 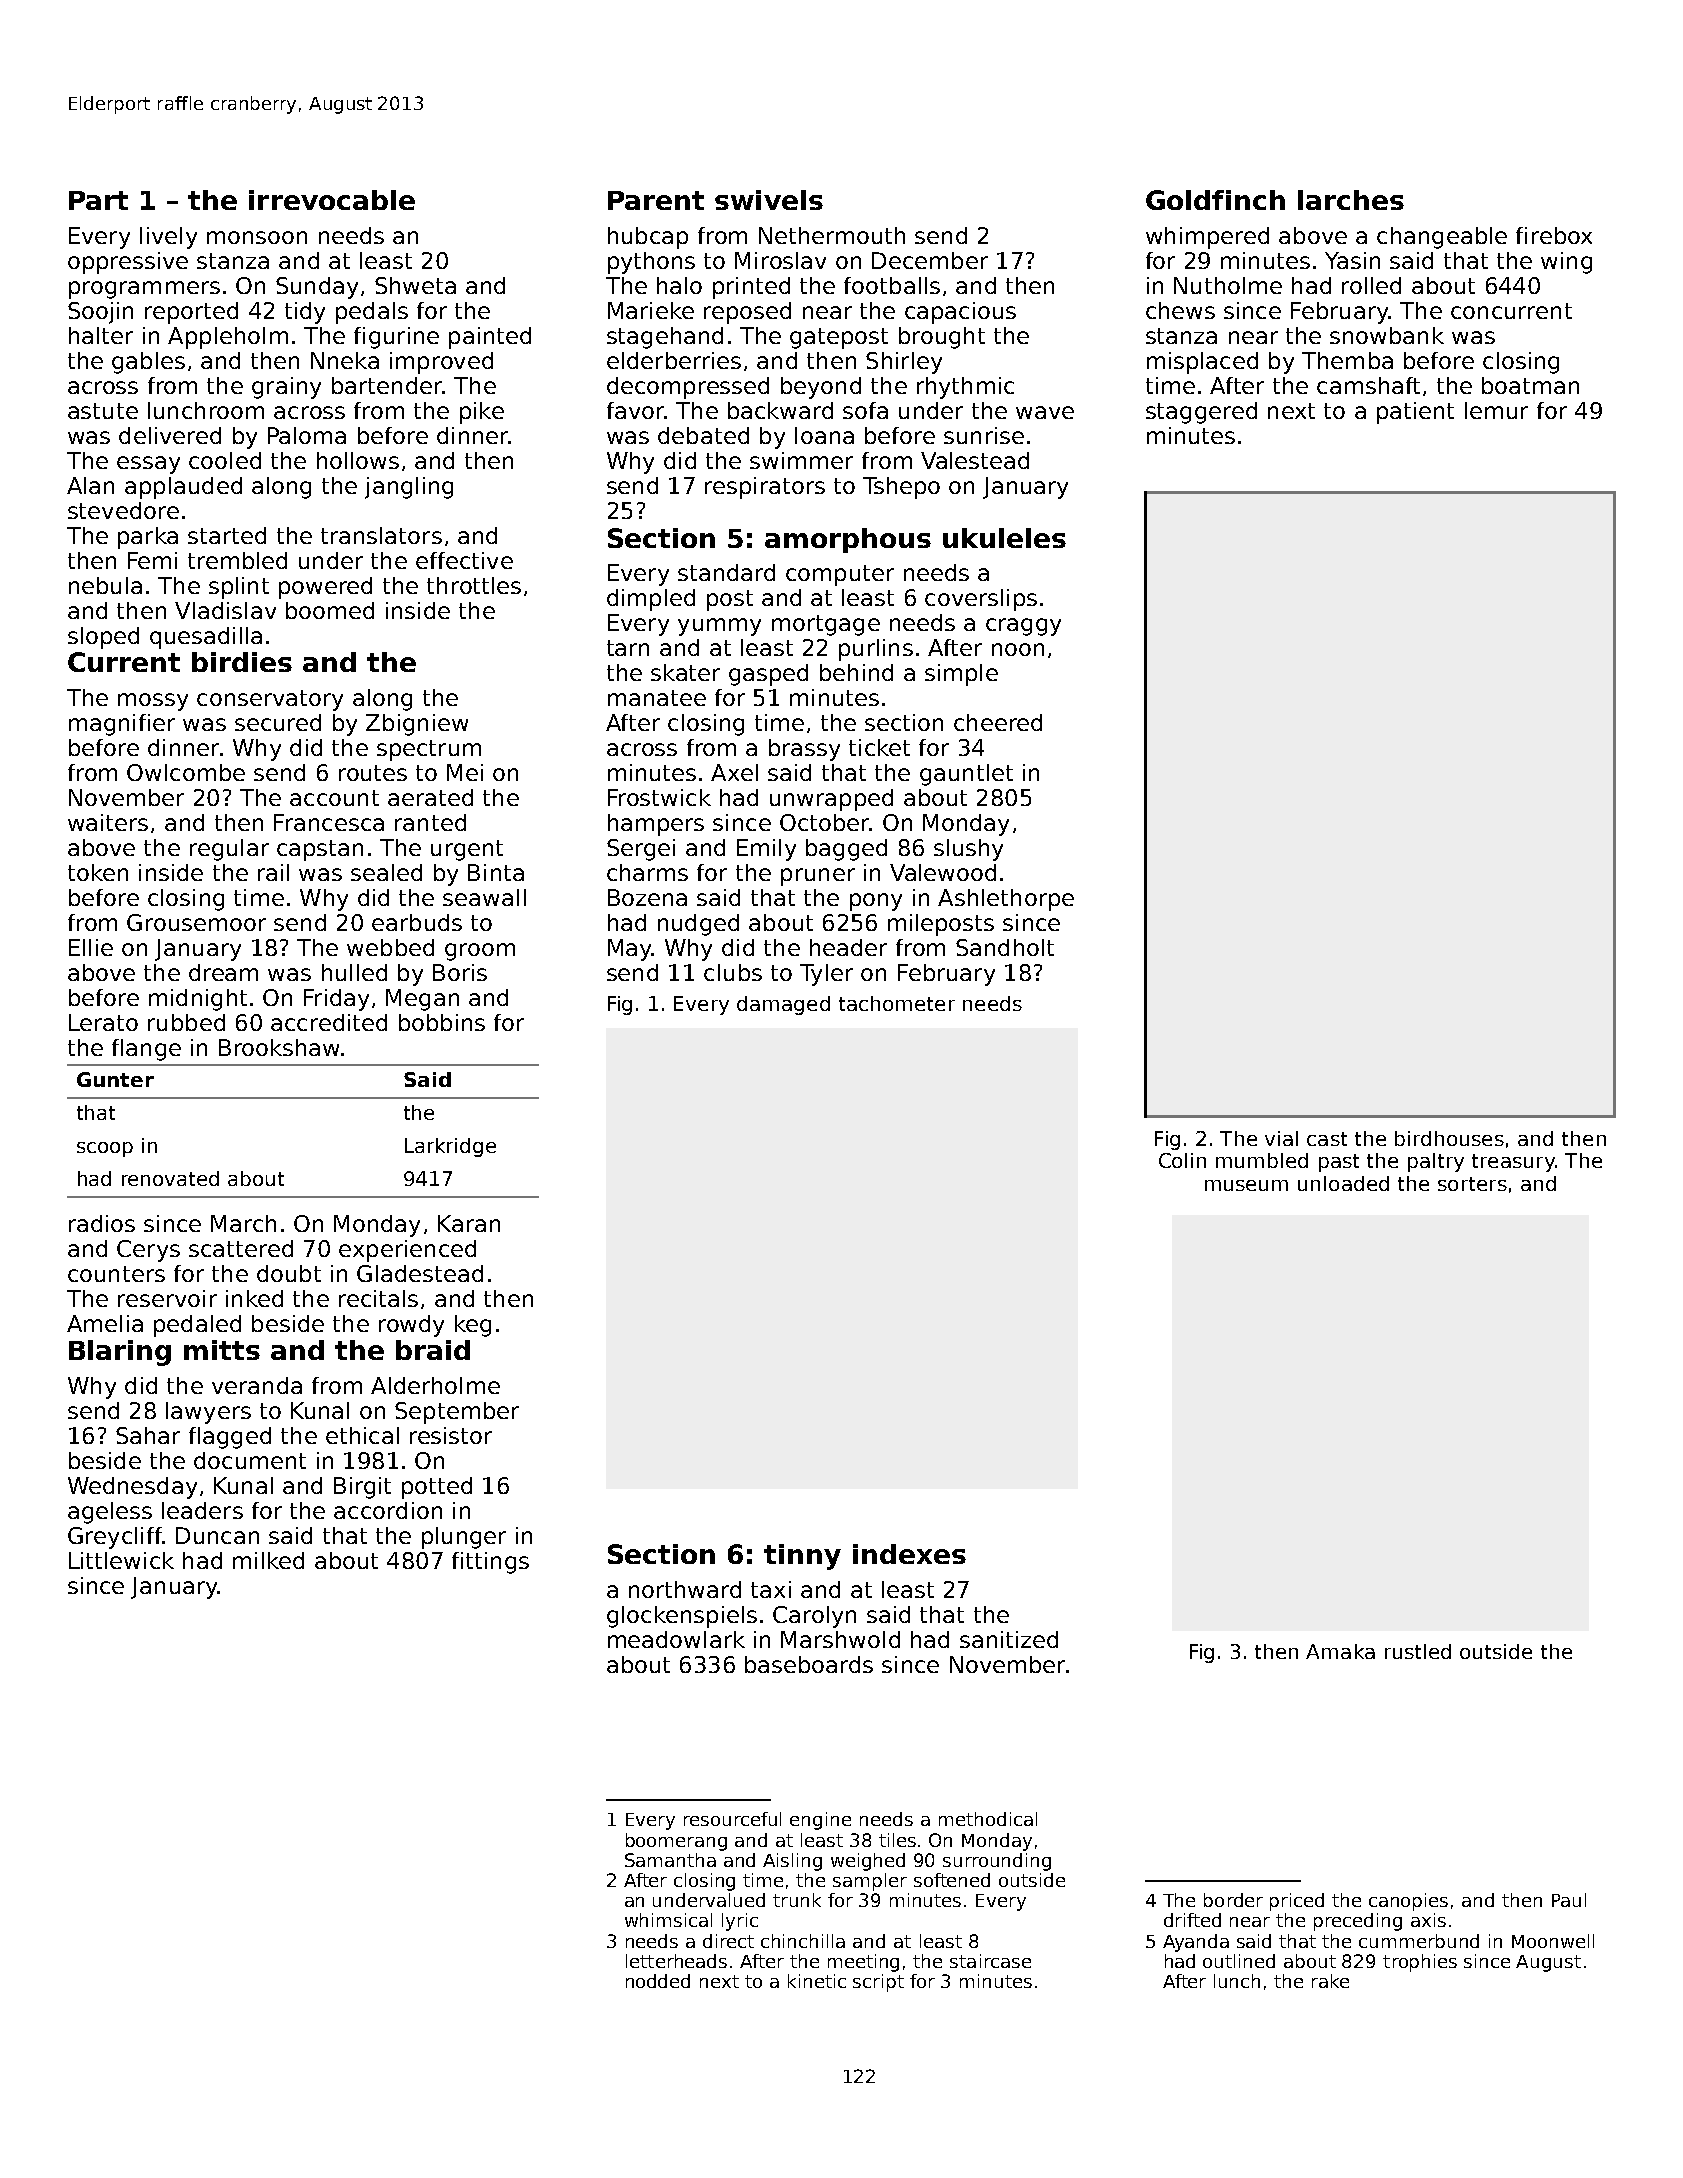 I want to click on patient, so click(x=1415, y=413).
